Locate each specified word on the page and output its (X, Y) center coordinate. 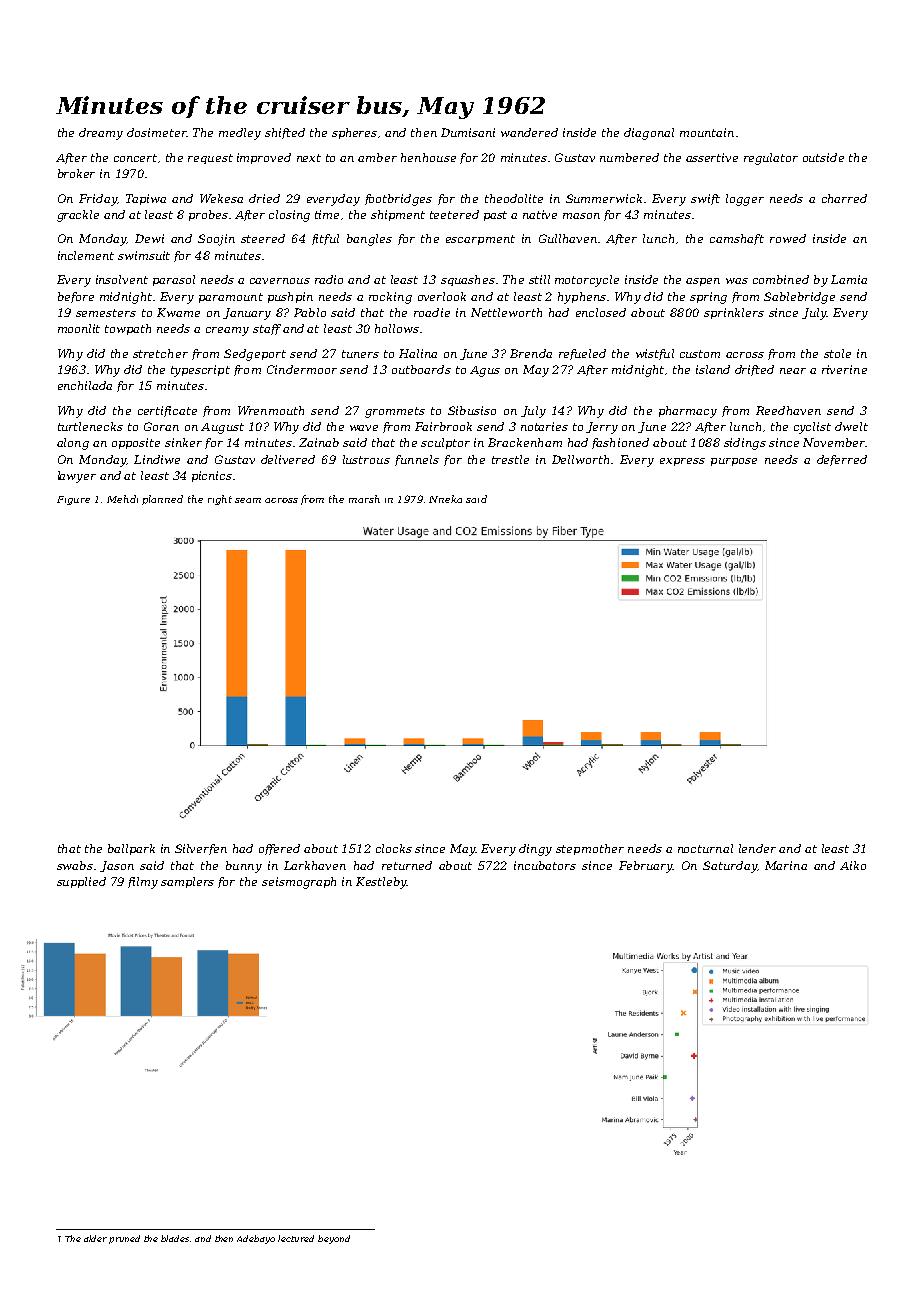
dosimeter (157, 132)
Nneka (445, 499)
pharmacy (688, 412)
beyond (334, 1239)
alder (95, 1238)
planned (162, 500)
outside (823, 157)
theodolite (514, 198)
